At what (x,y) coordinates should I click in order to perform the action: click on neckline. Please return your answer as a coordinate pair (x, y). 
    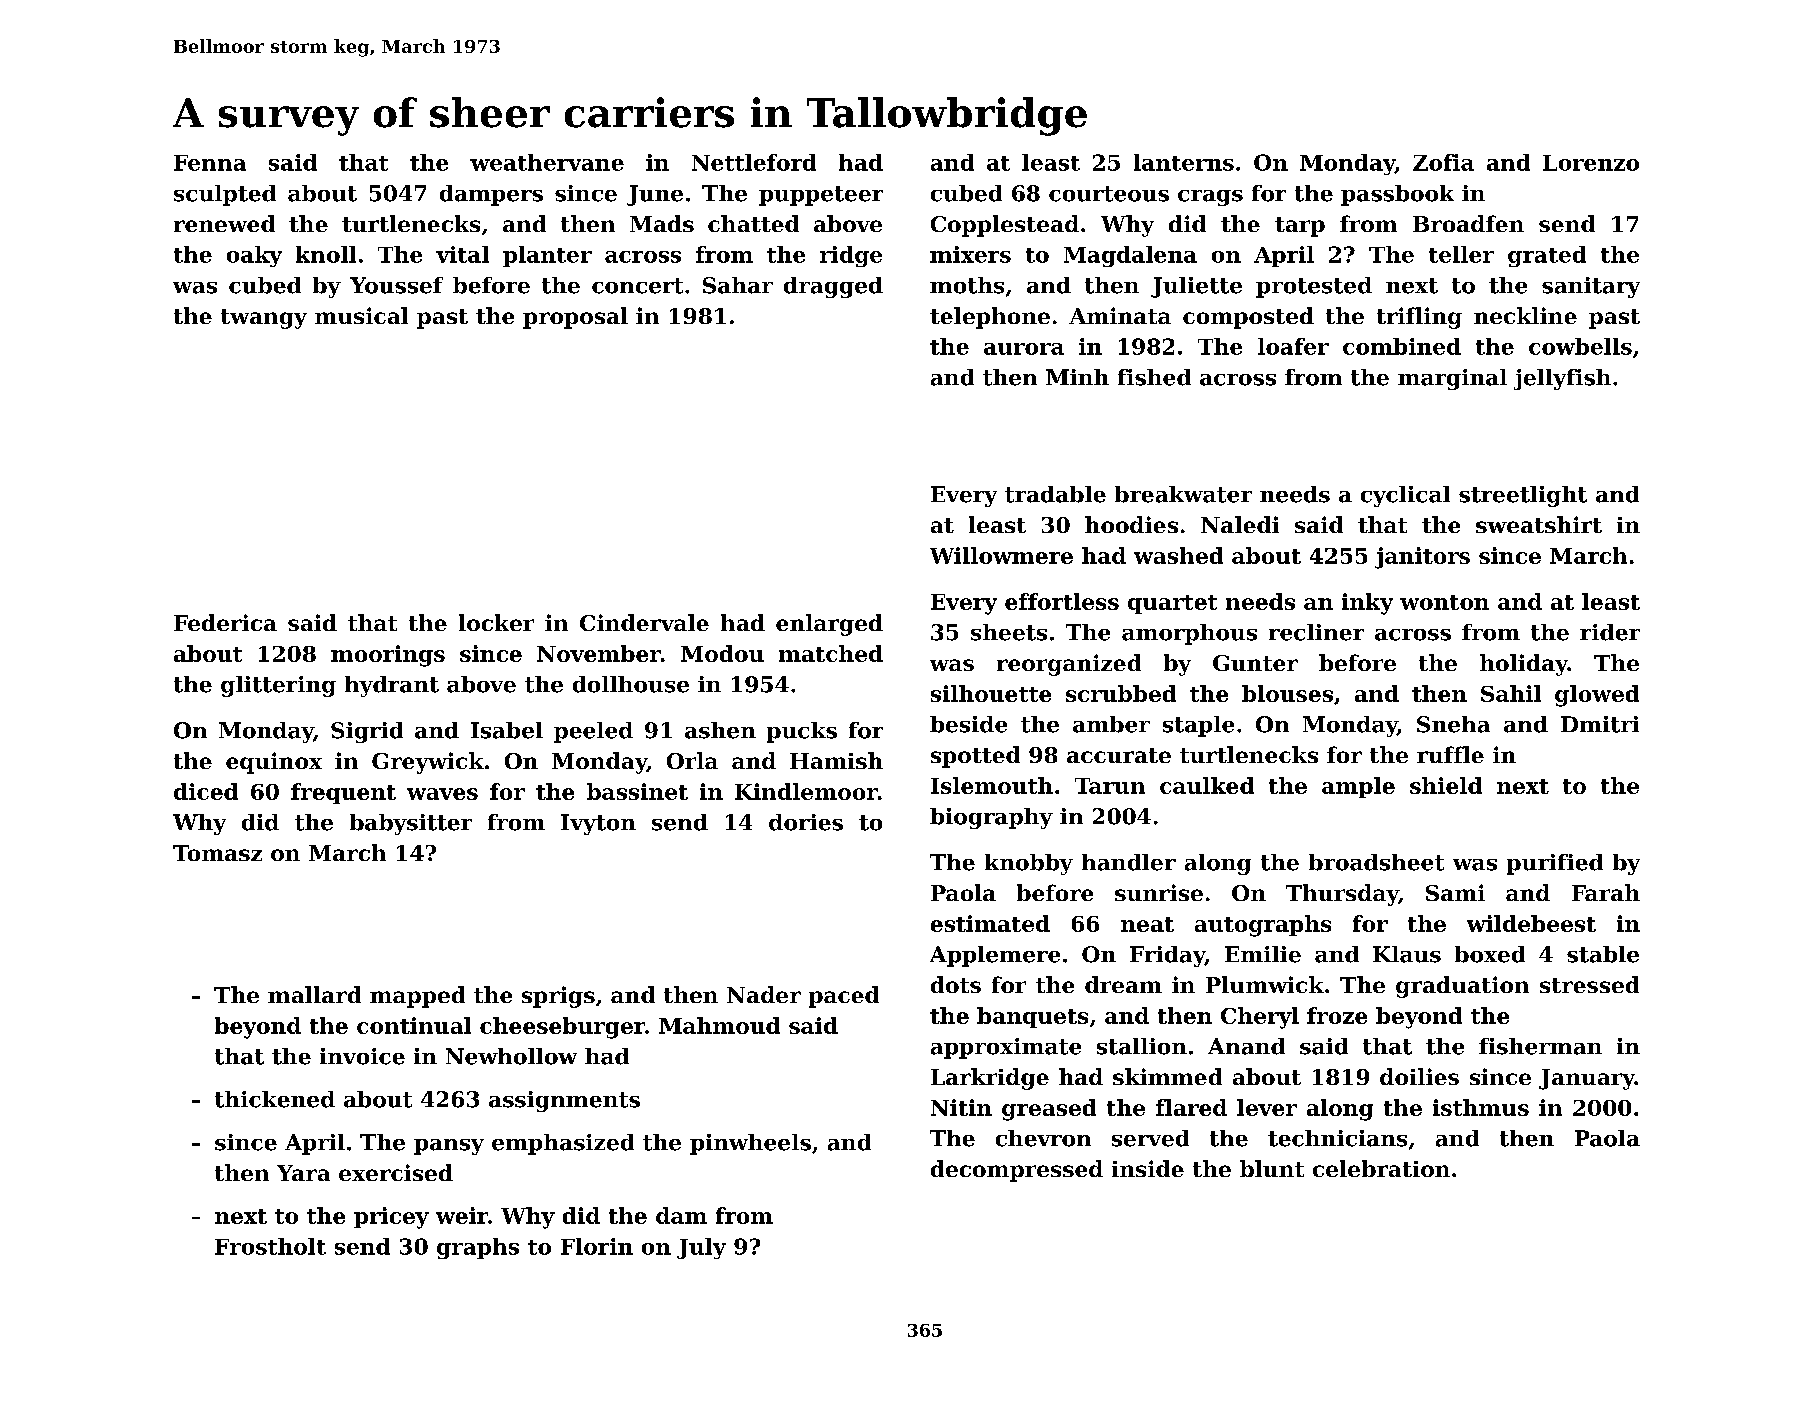
    Looking at the image, I should click on (1525, 315).
